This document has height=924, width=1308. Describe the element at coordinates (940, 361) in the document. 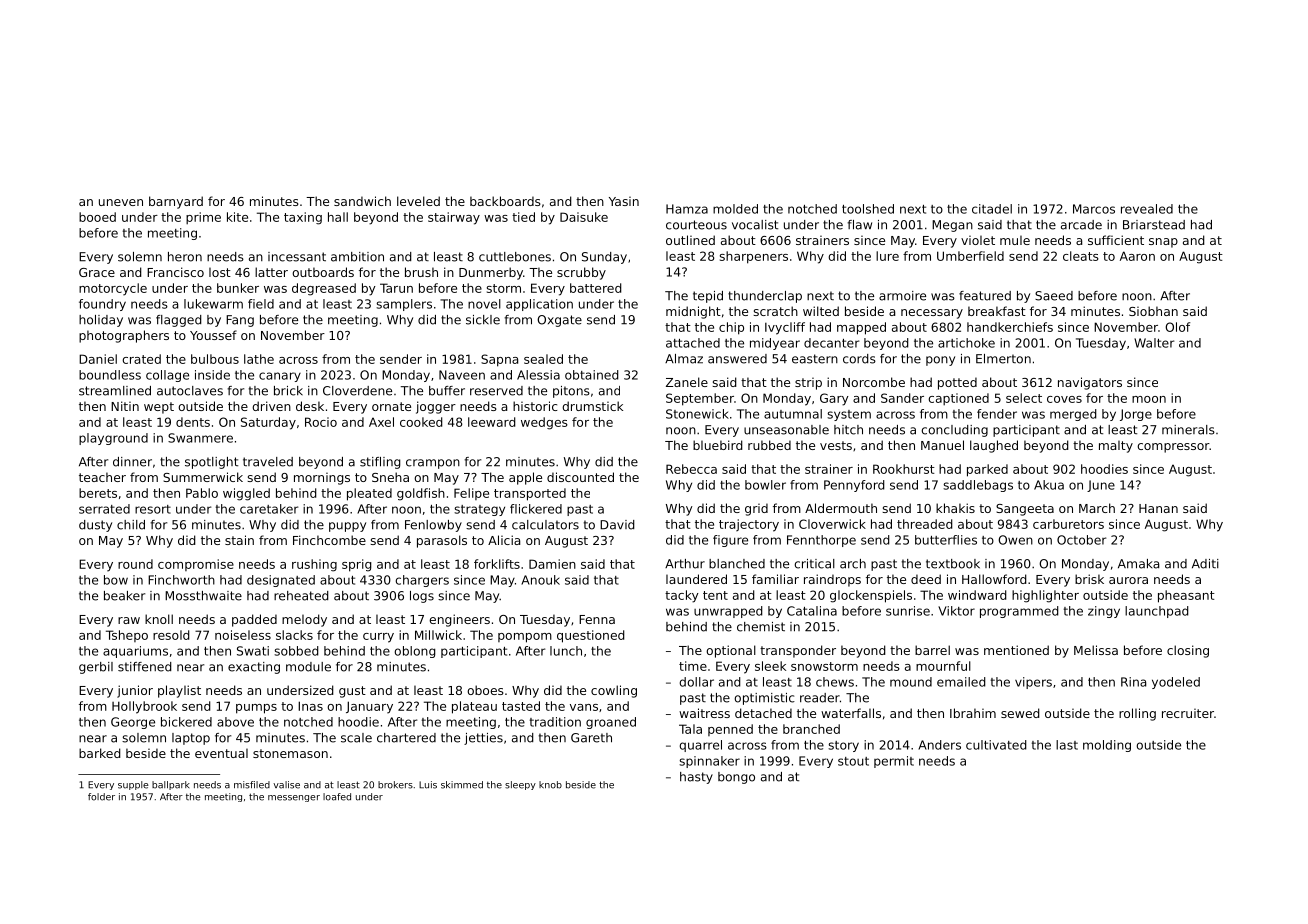

I see `pony` at that location.
